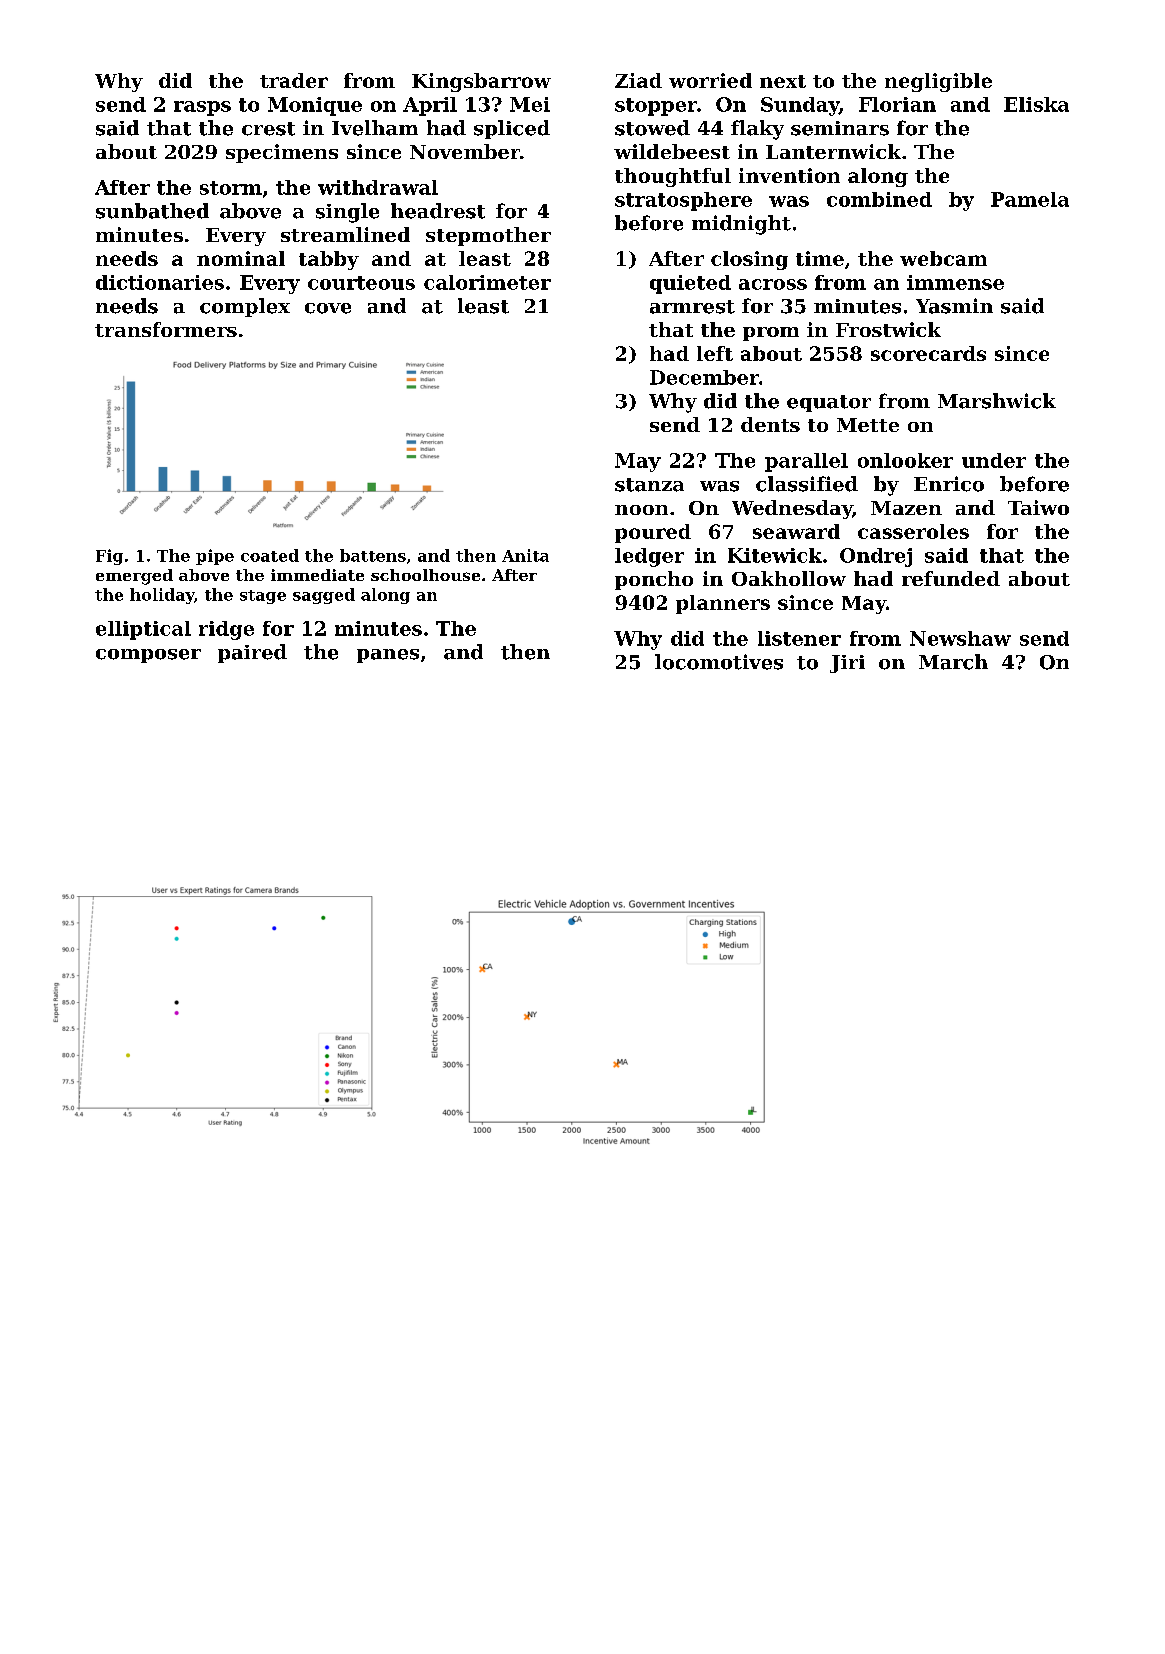  Describe the element at coordinates (719, 662) in the screenshot. I see `locomotives` at that location.
